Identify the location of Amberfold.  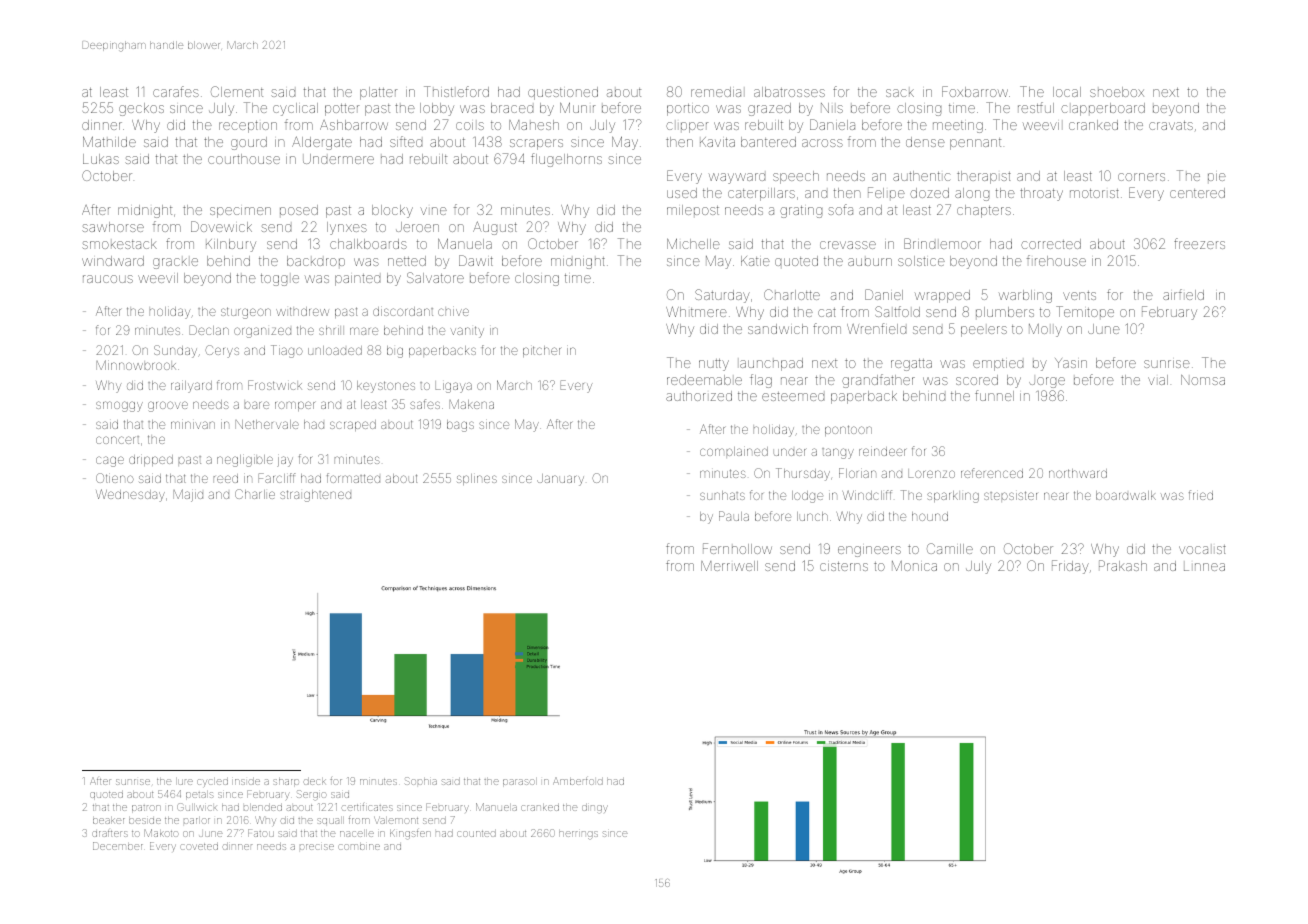
(578, 781).
